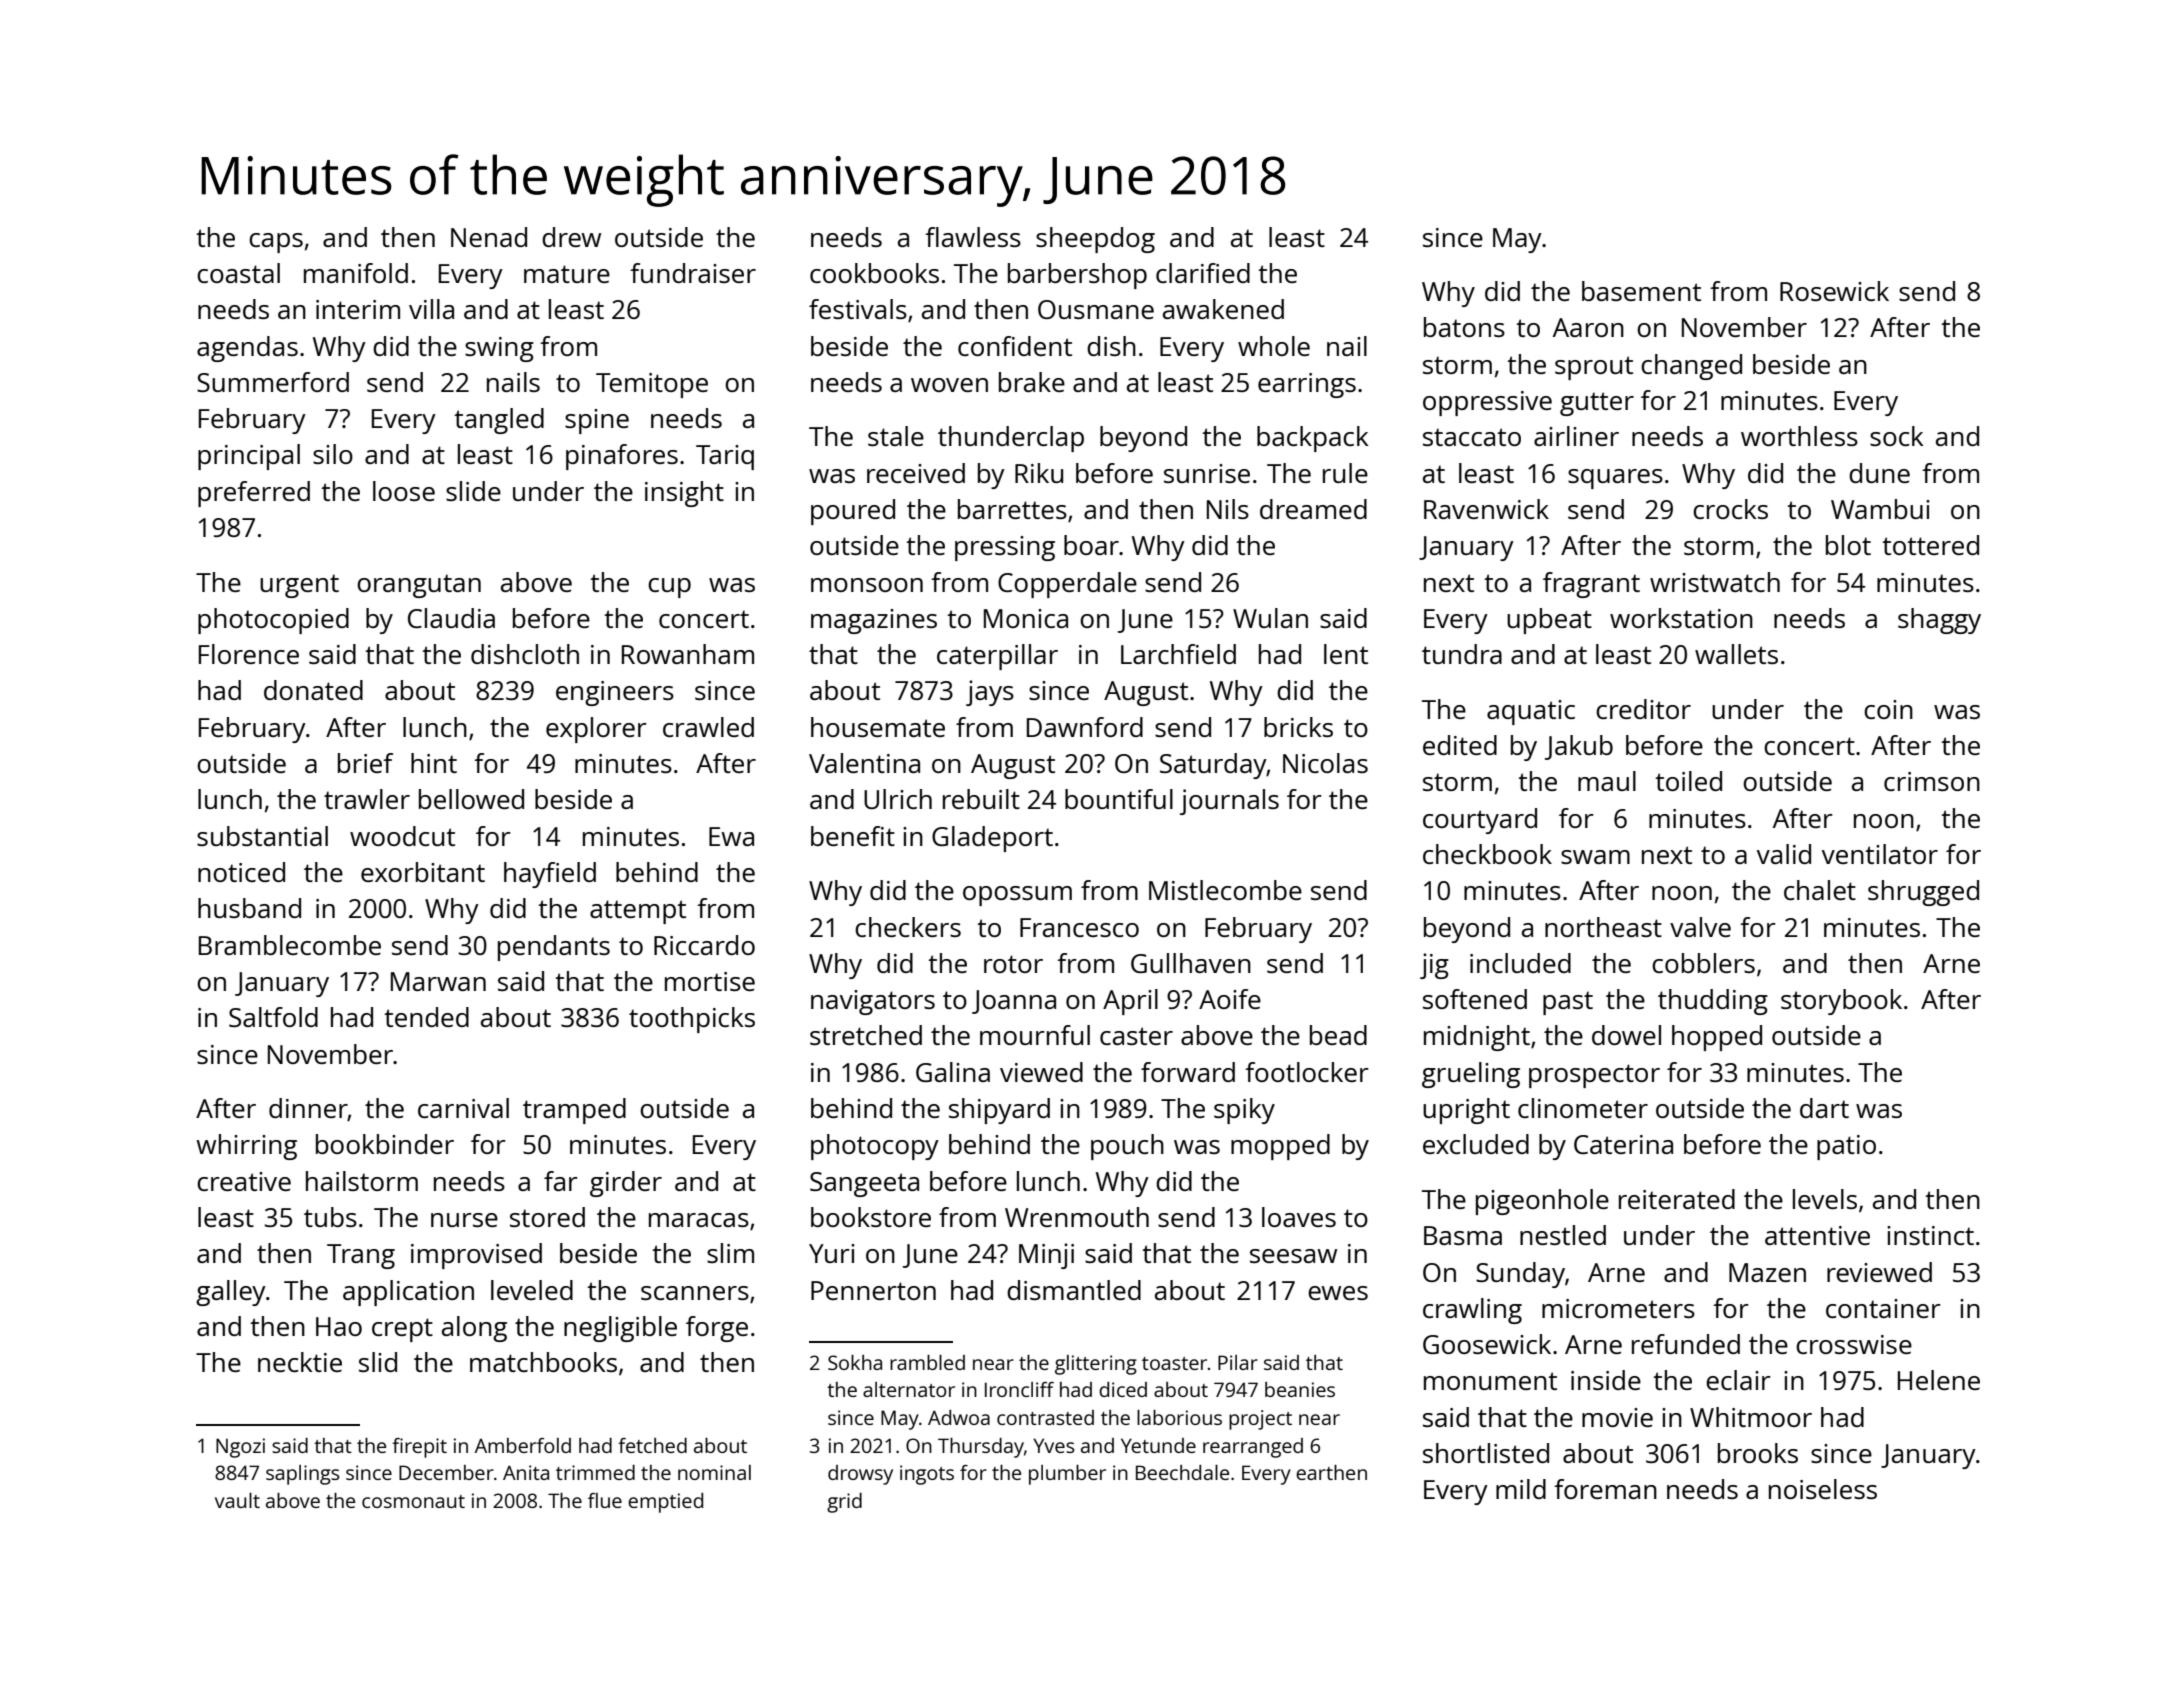 The image size is (2178, 1683). I want to click on creative, so click(244, 1181).
